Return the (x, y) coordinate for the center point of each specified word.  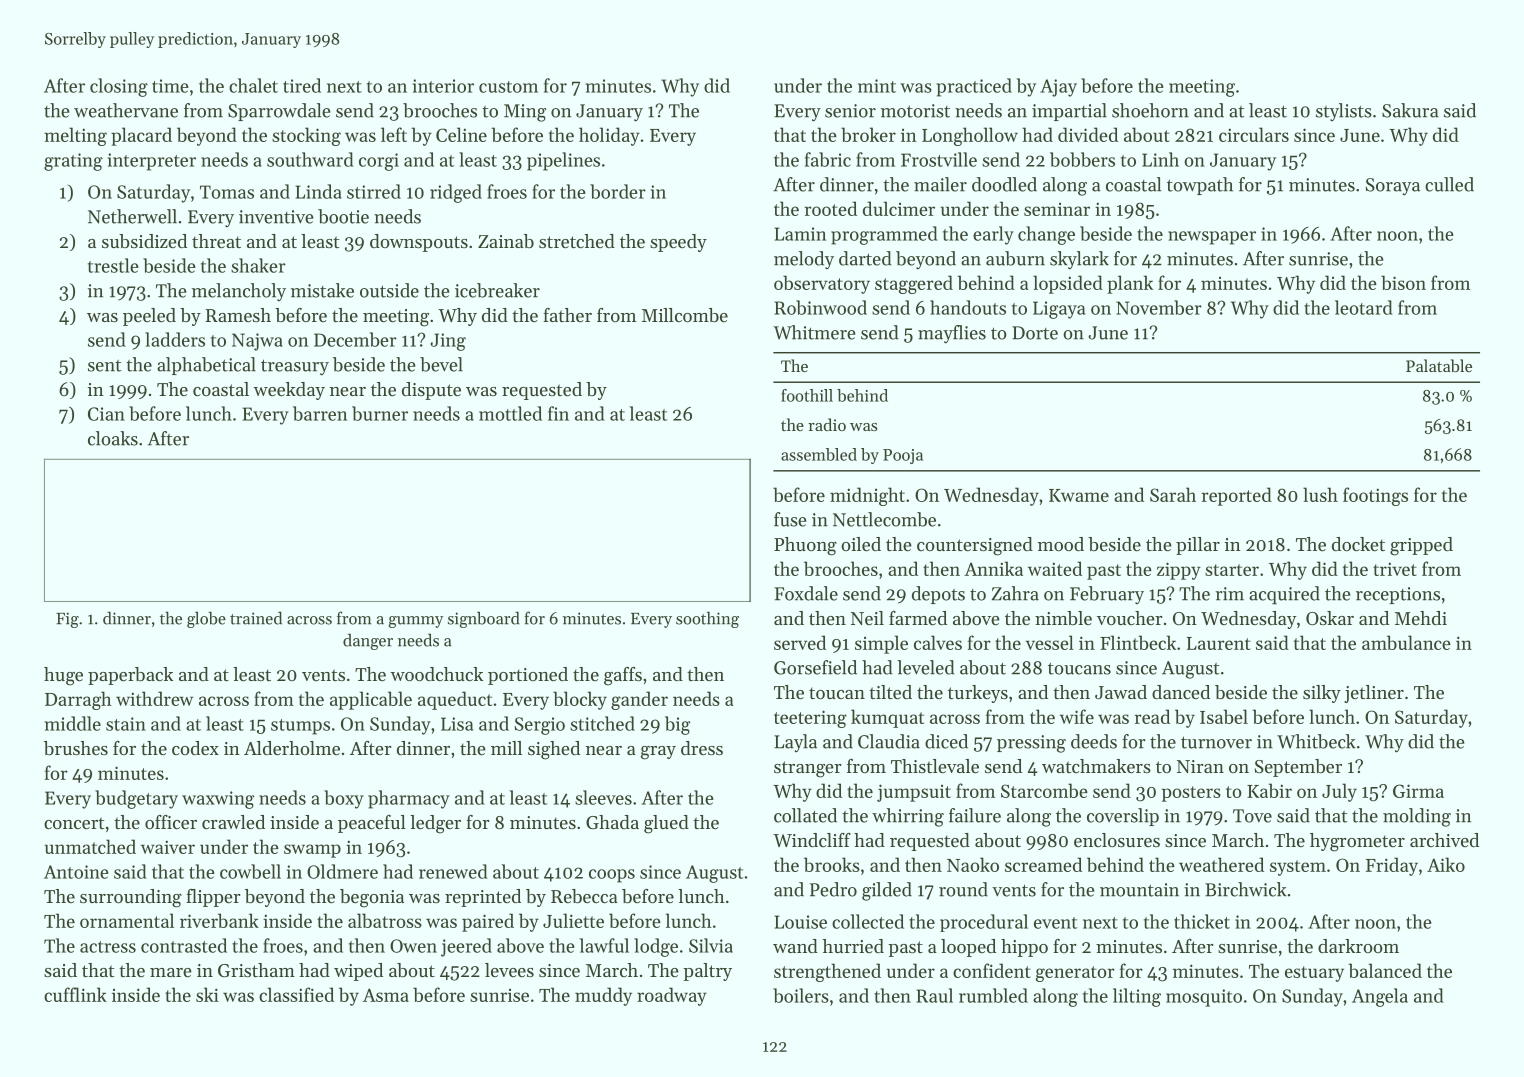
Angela (1380, 997)
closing (119, 87)
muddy (603, 996)
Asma (386, 995)
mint (877, 86)
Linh (1160, 159)
